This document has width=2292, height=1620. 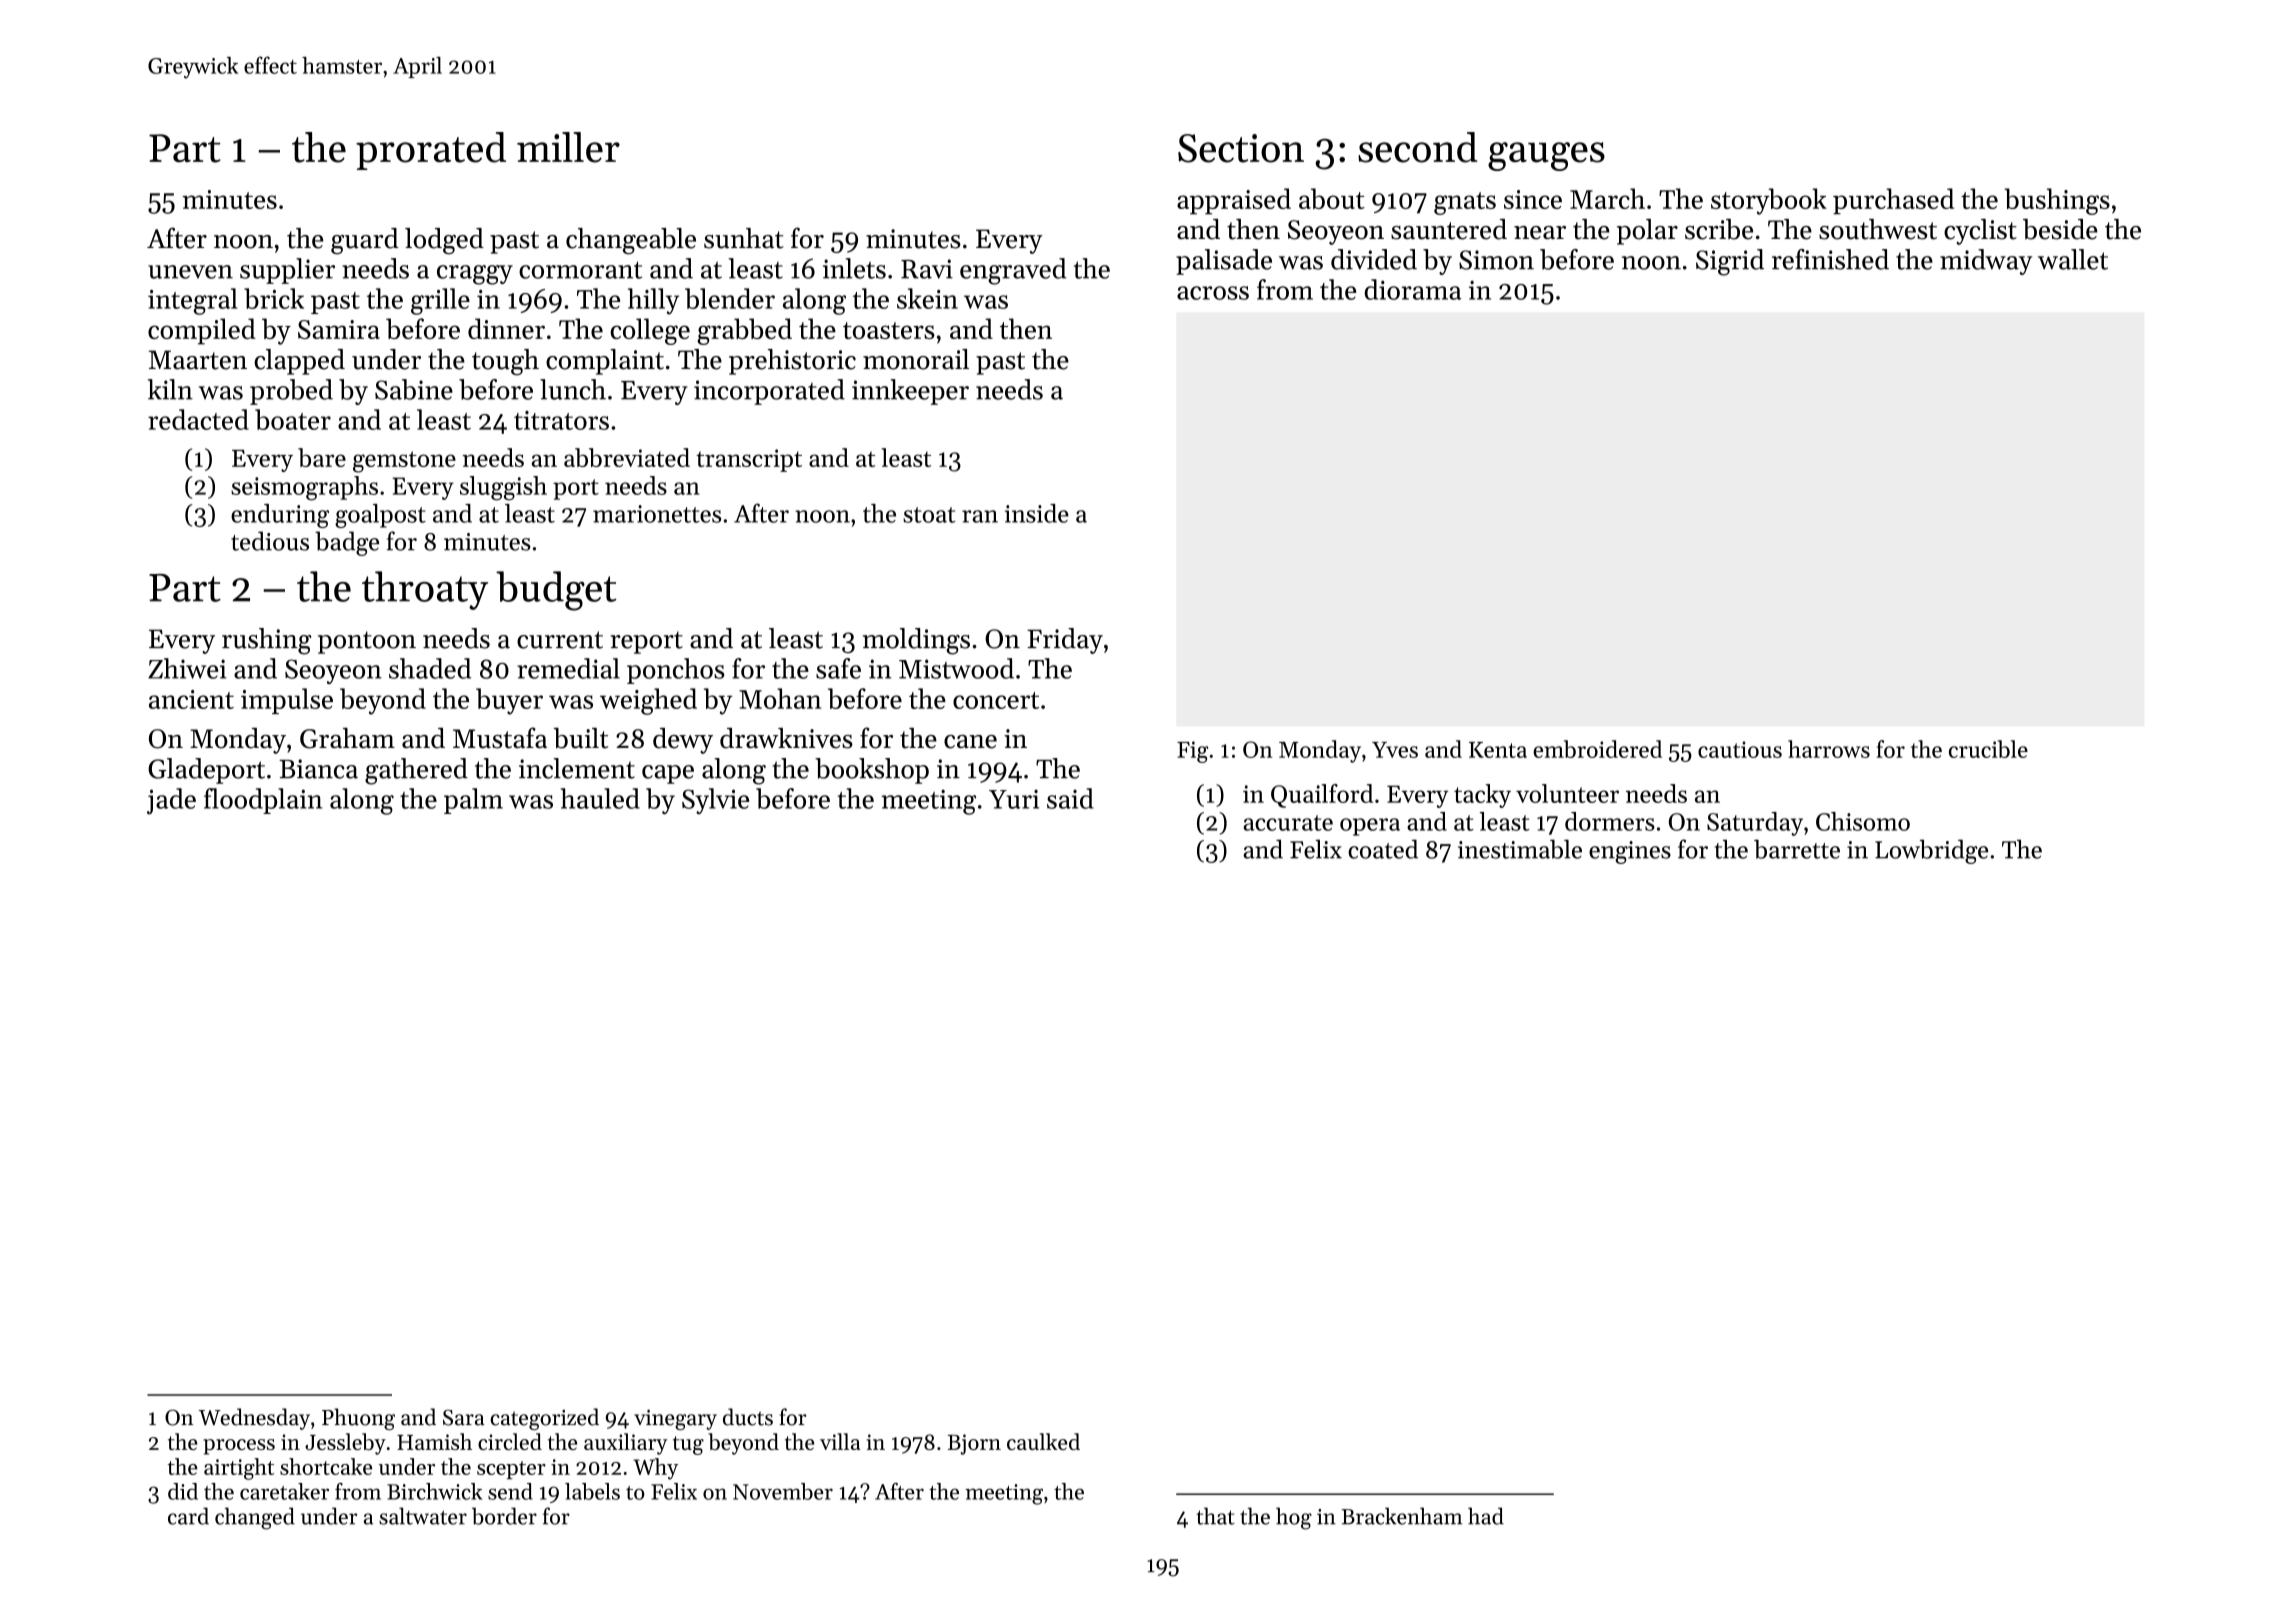 I want to click on compiled, so click(x=202, y=331).
